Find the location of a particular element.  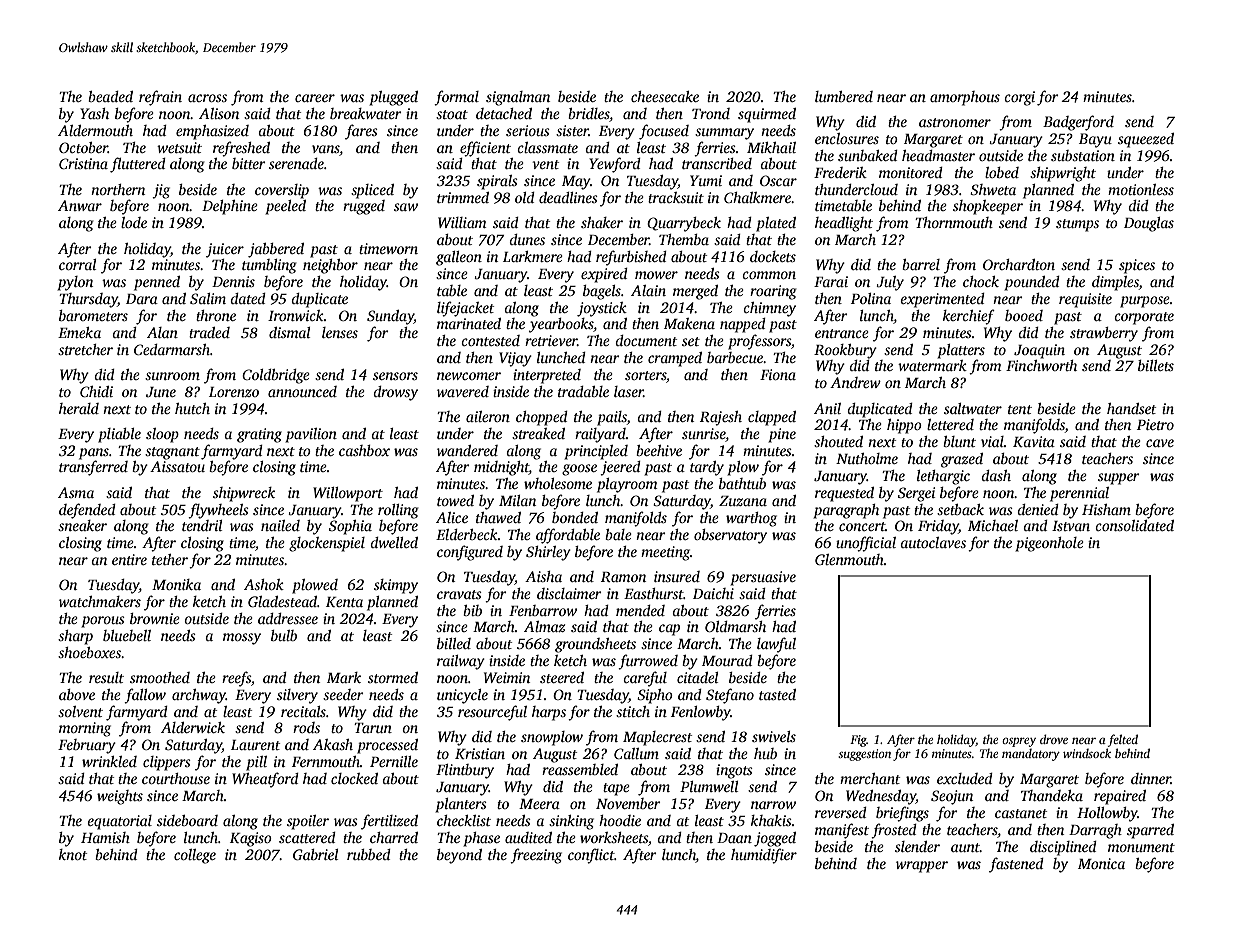

career is located at coordinates (315, 98).
